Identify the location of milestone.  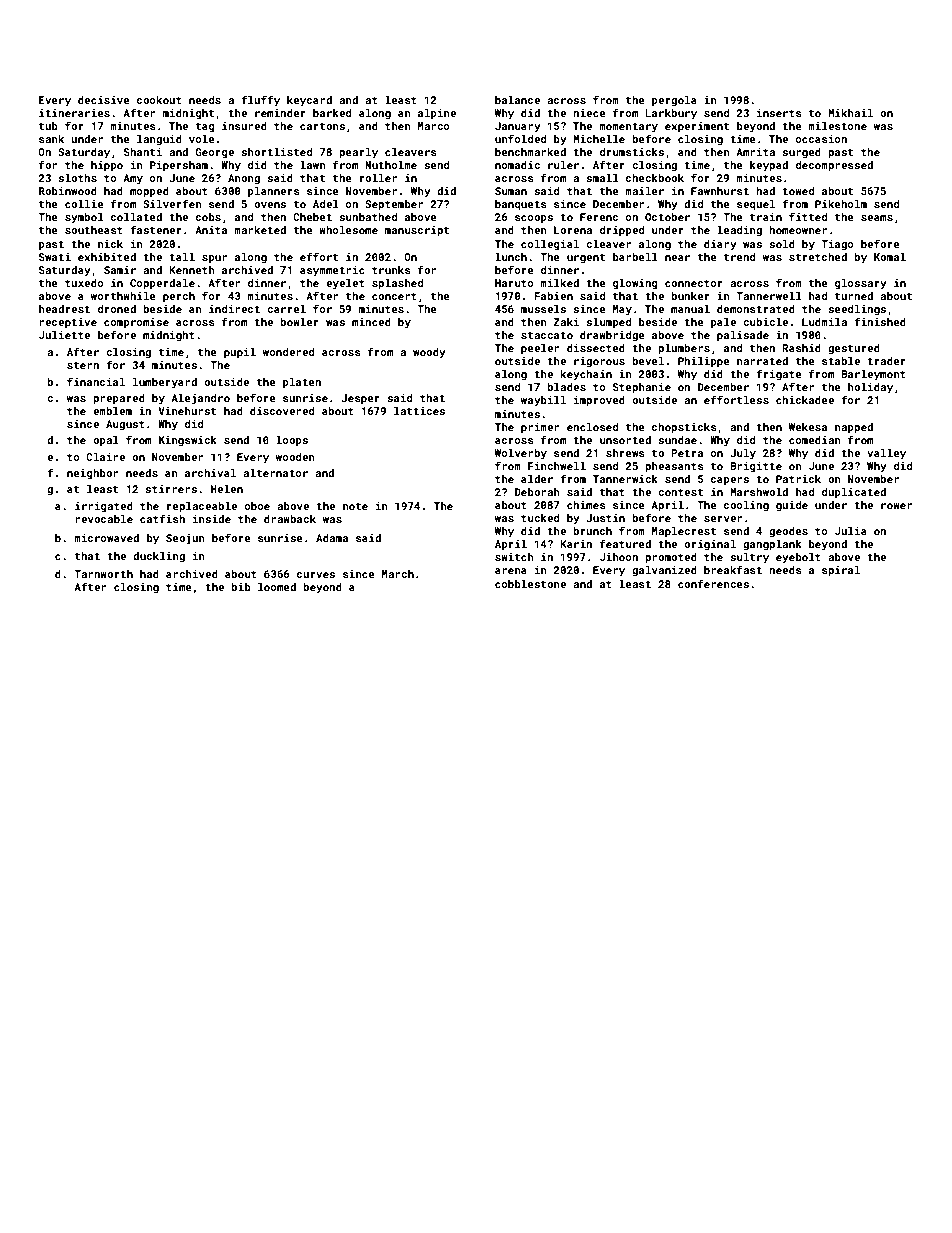
(837, 126).
